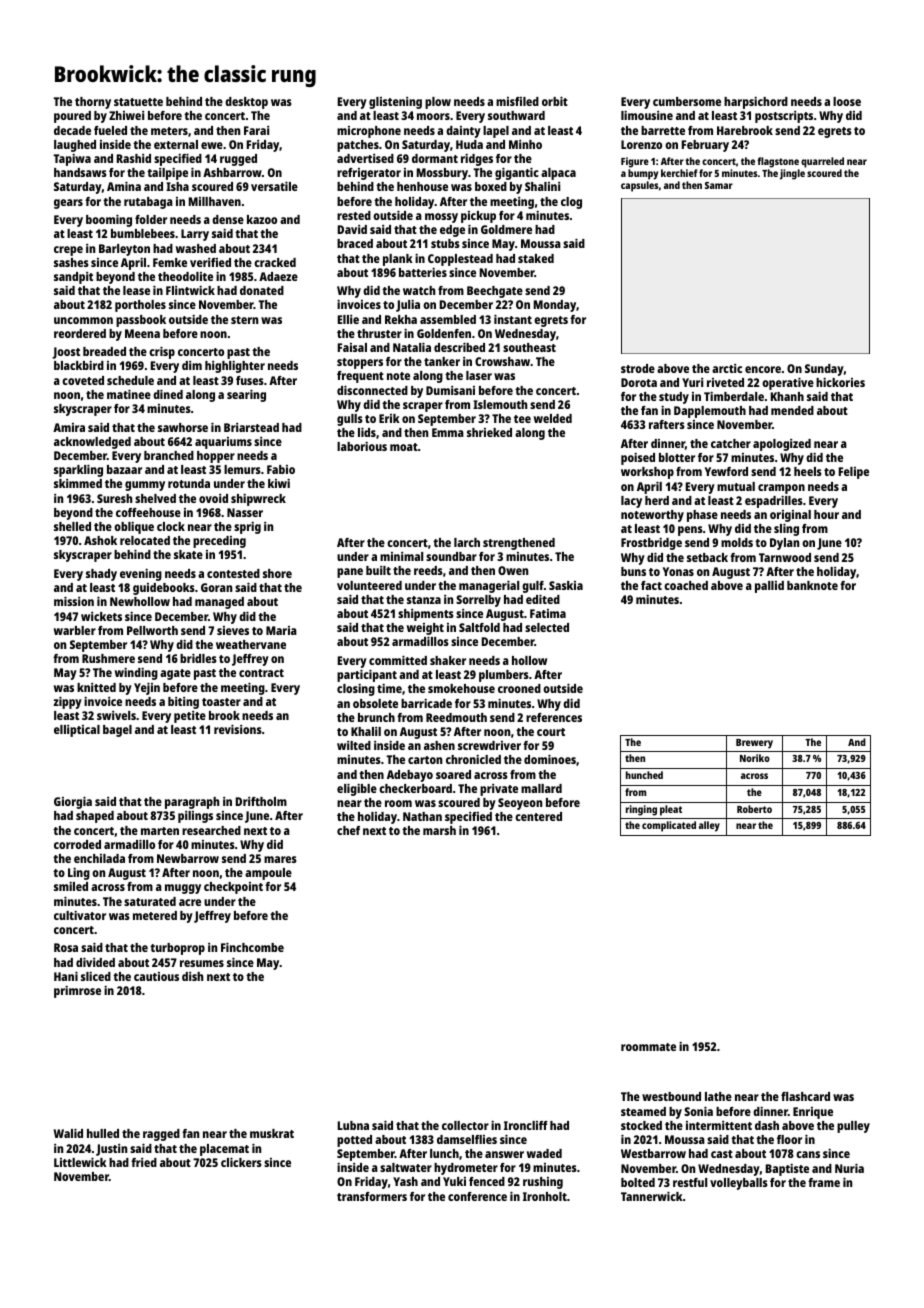  I want to click on flashcard, so click(805, 1096).
